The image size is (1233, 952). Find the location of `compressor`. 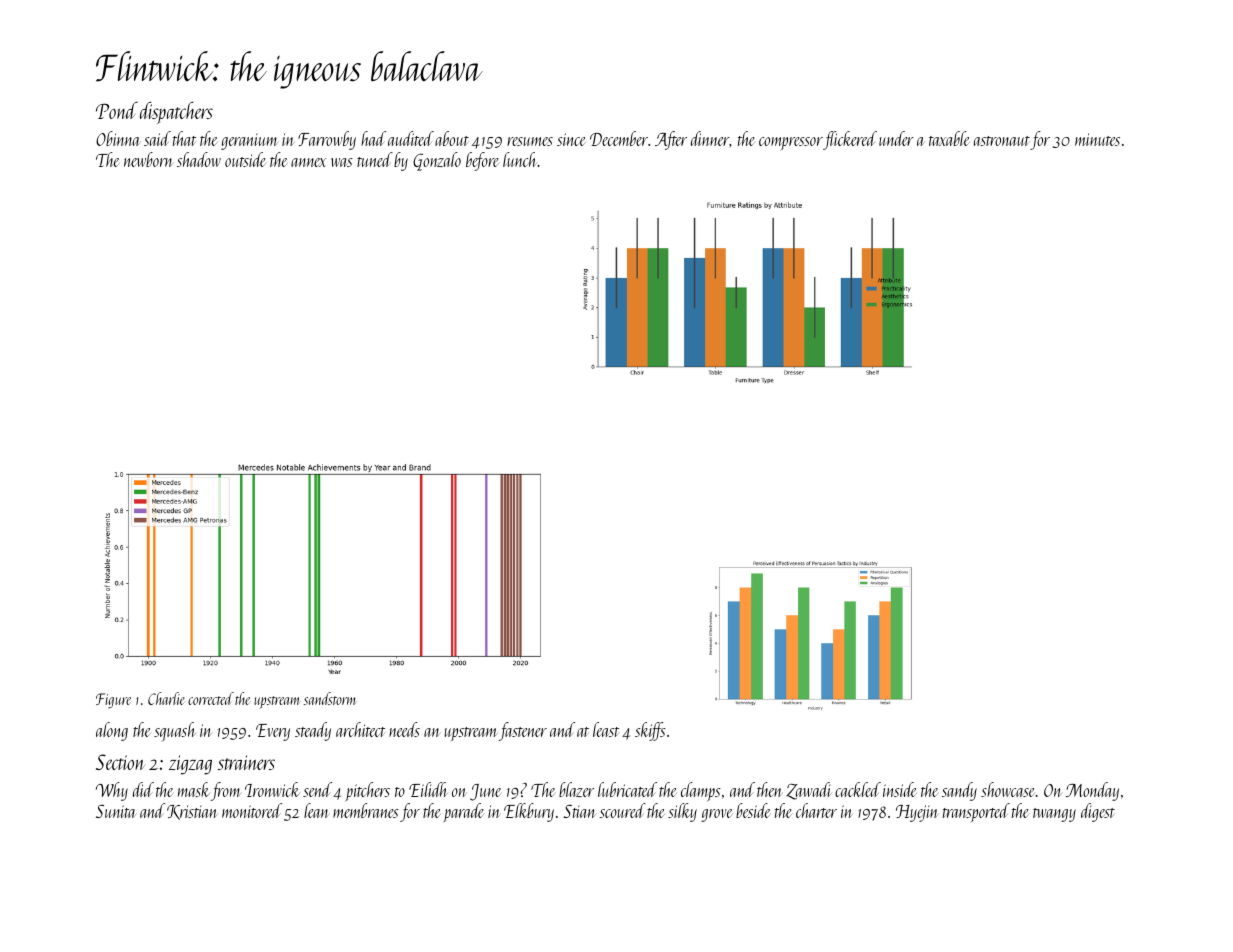

compressor is located at coordinates (791, 143).
